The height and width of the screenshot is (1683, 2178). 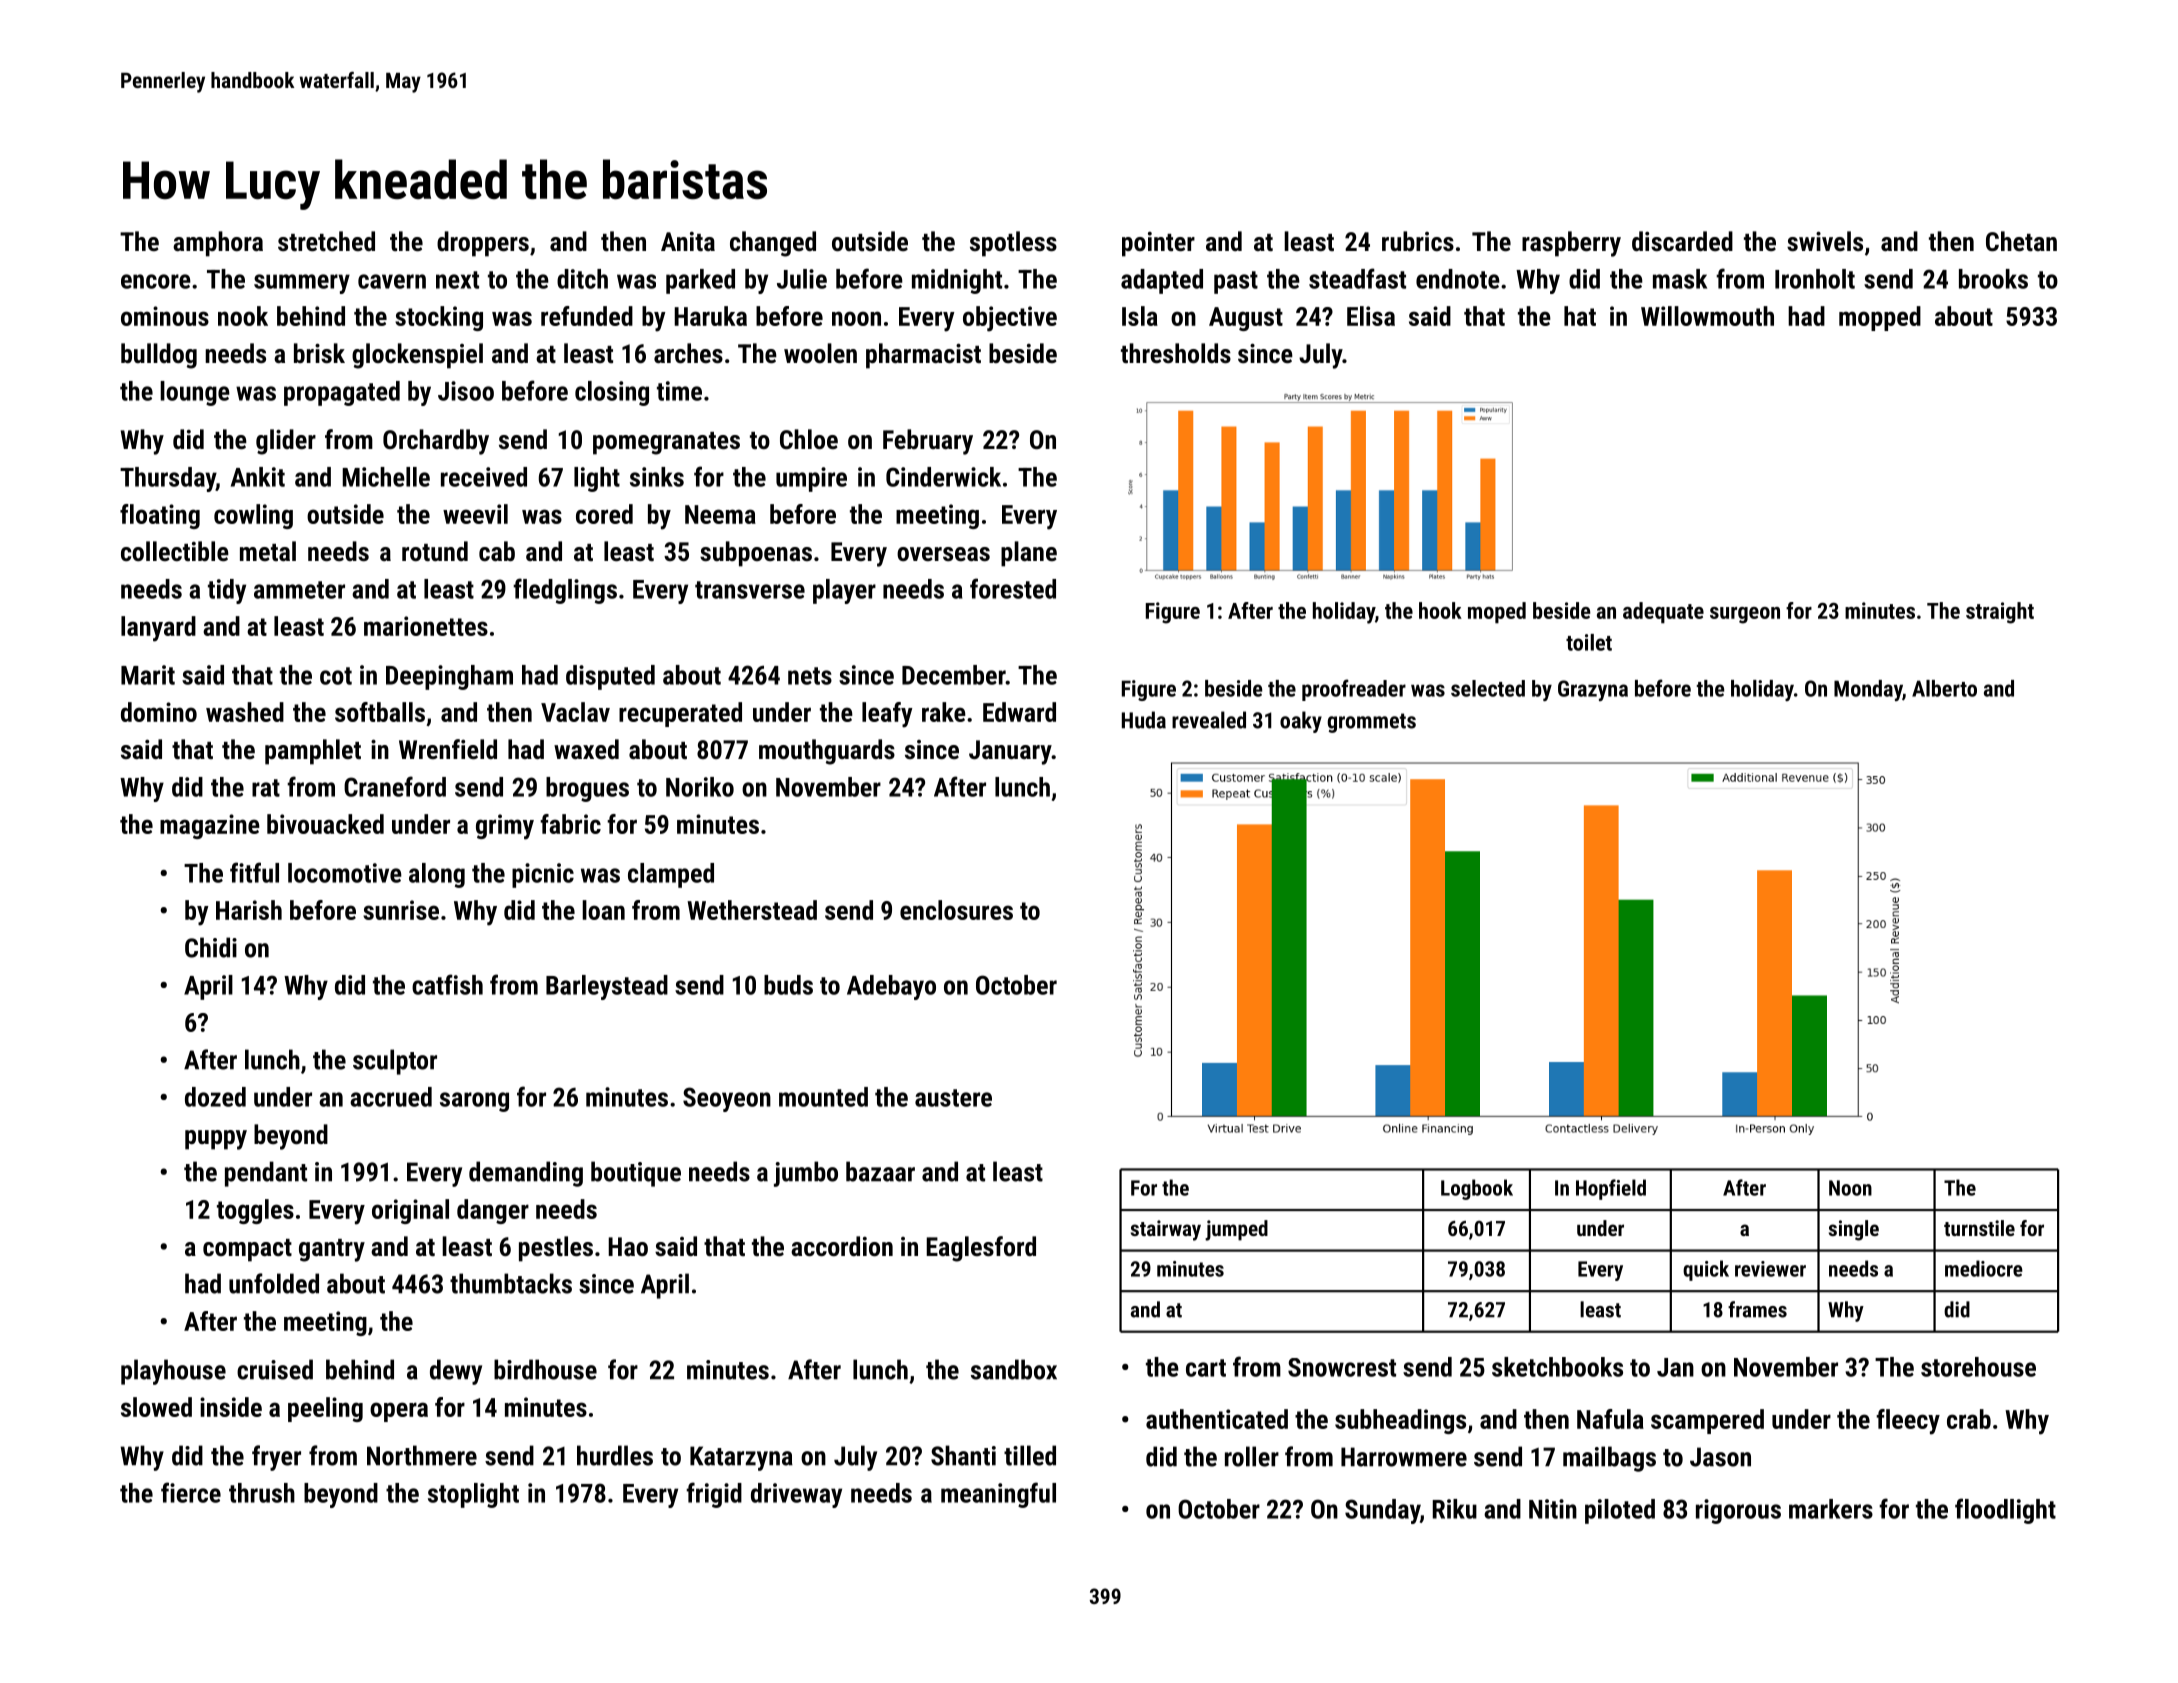 What do you see at coordinates (1455, 1509) in the screenshot?
I see `Riku` at bounding box center [1455, 1509].
